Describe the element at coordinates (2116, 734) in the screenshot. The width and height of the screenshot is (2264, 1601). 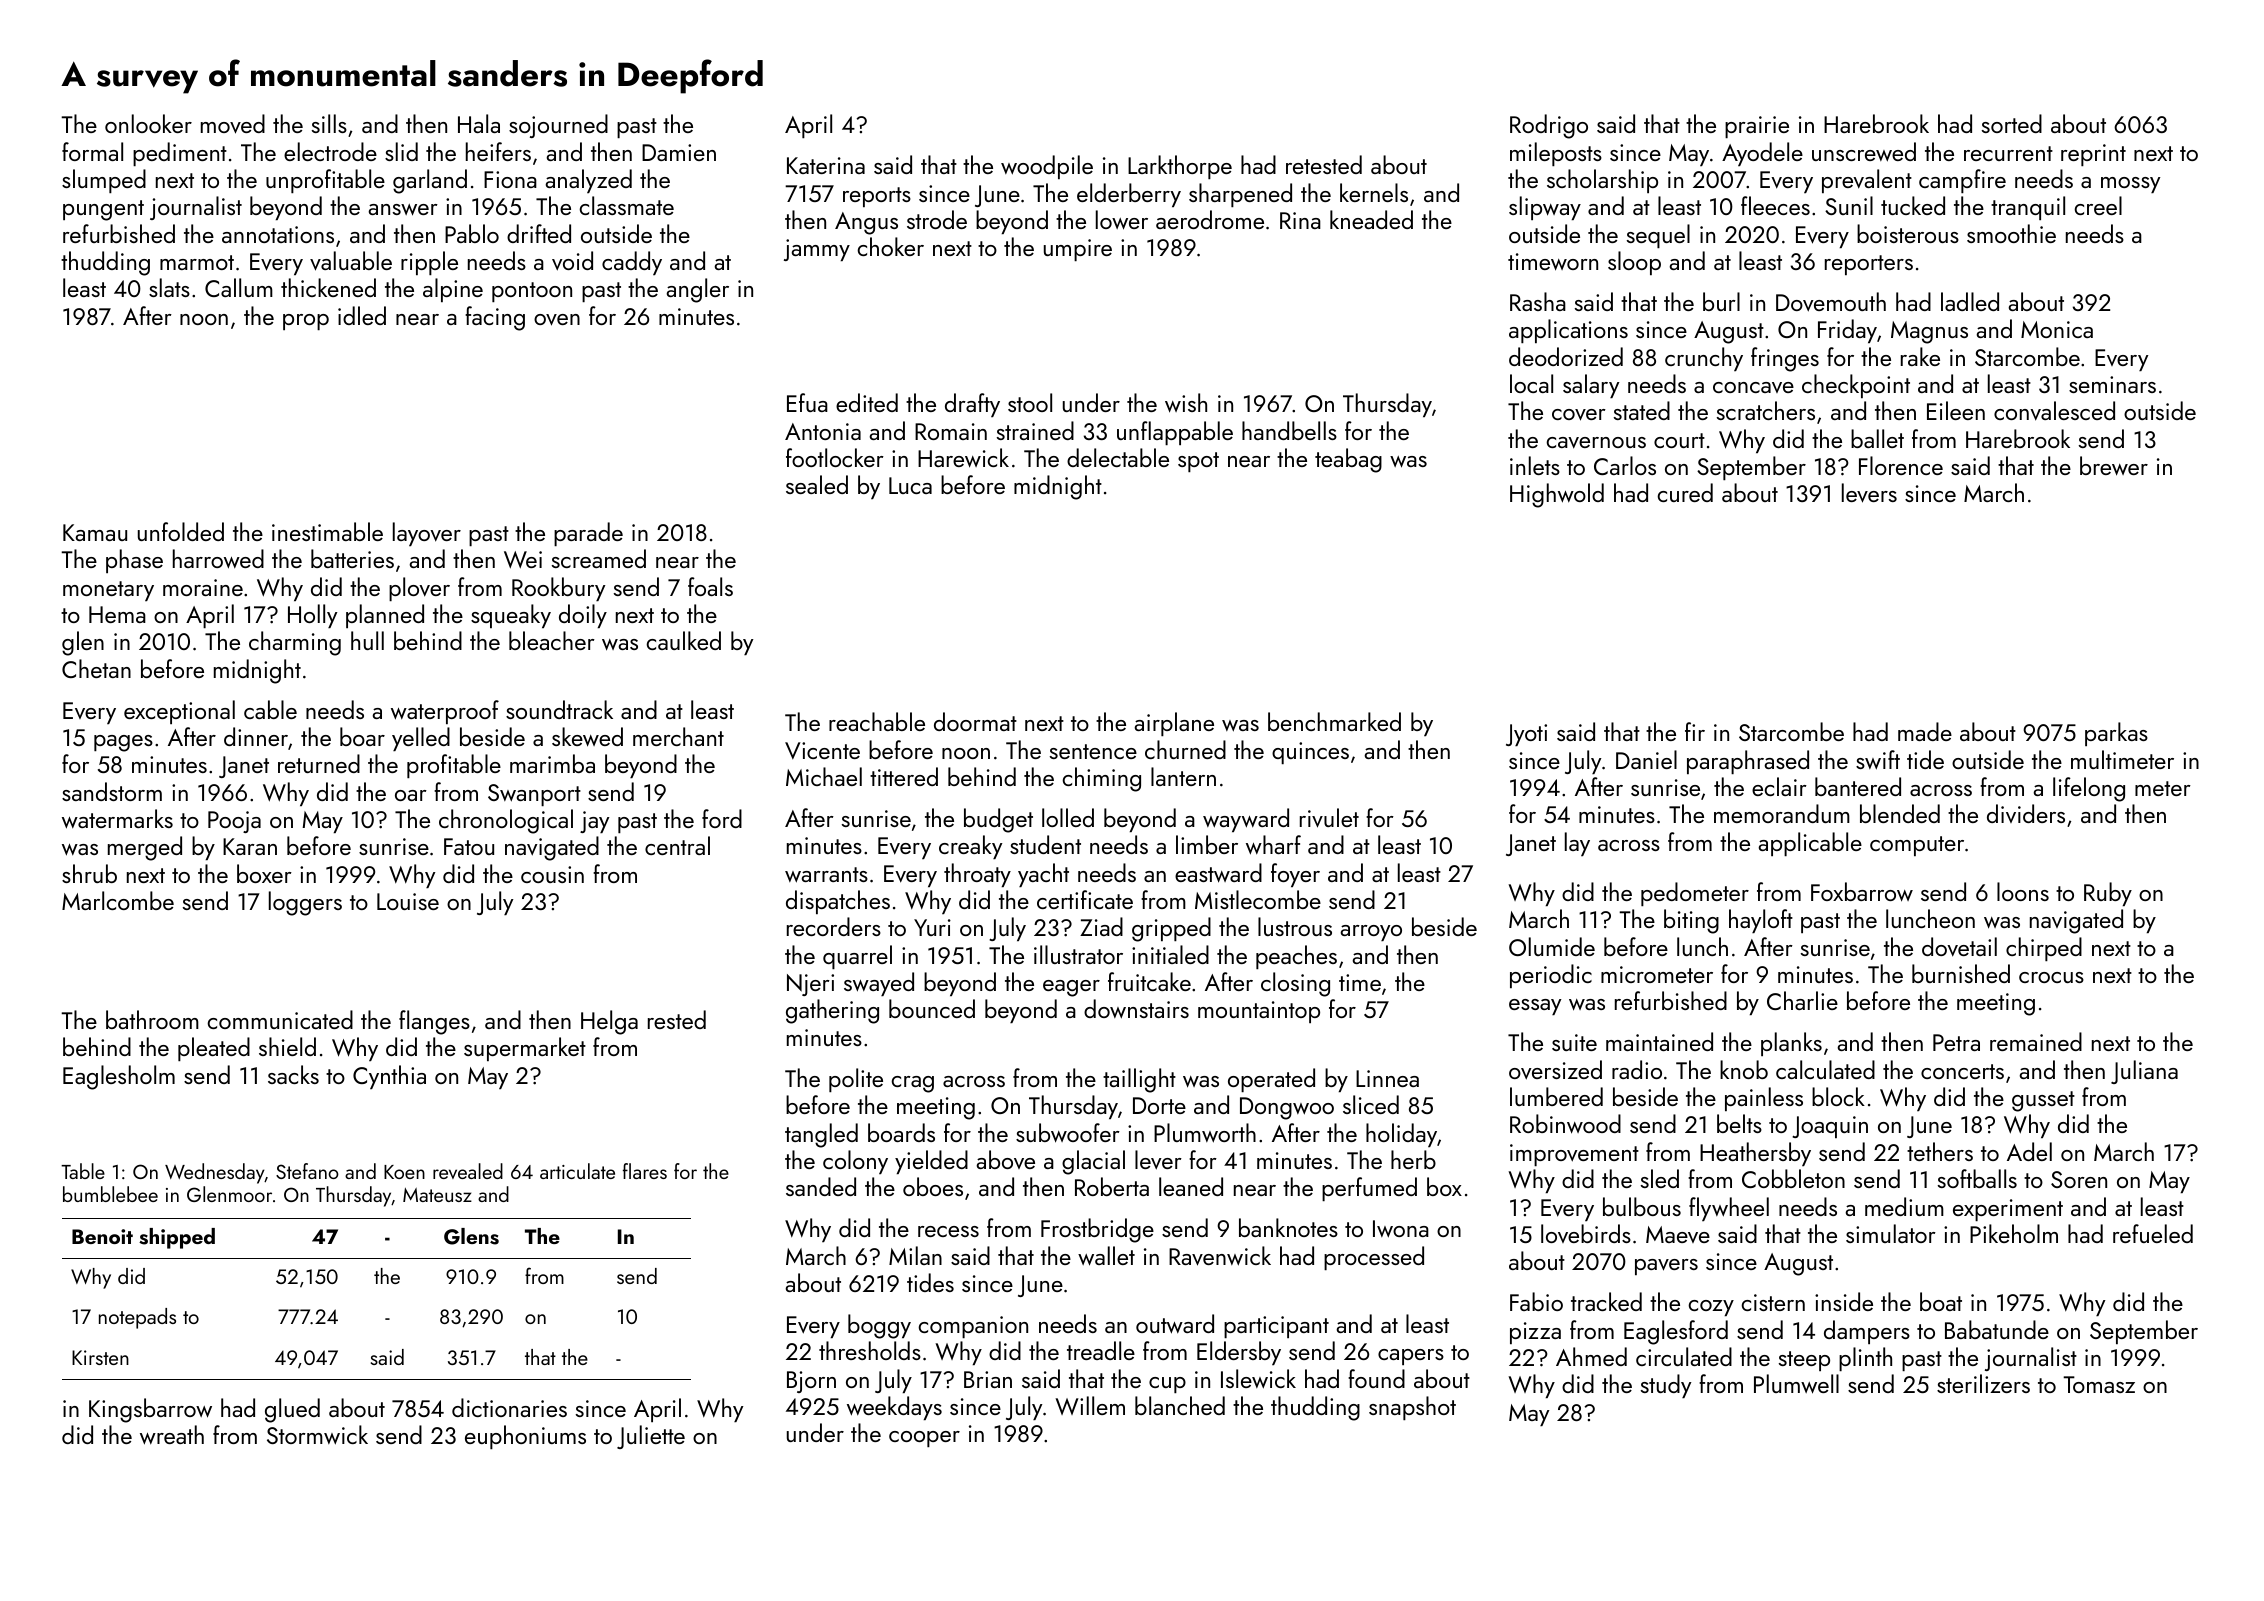
I see `parkas` at that location.
